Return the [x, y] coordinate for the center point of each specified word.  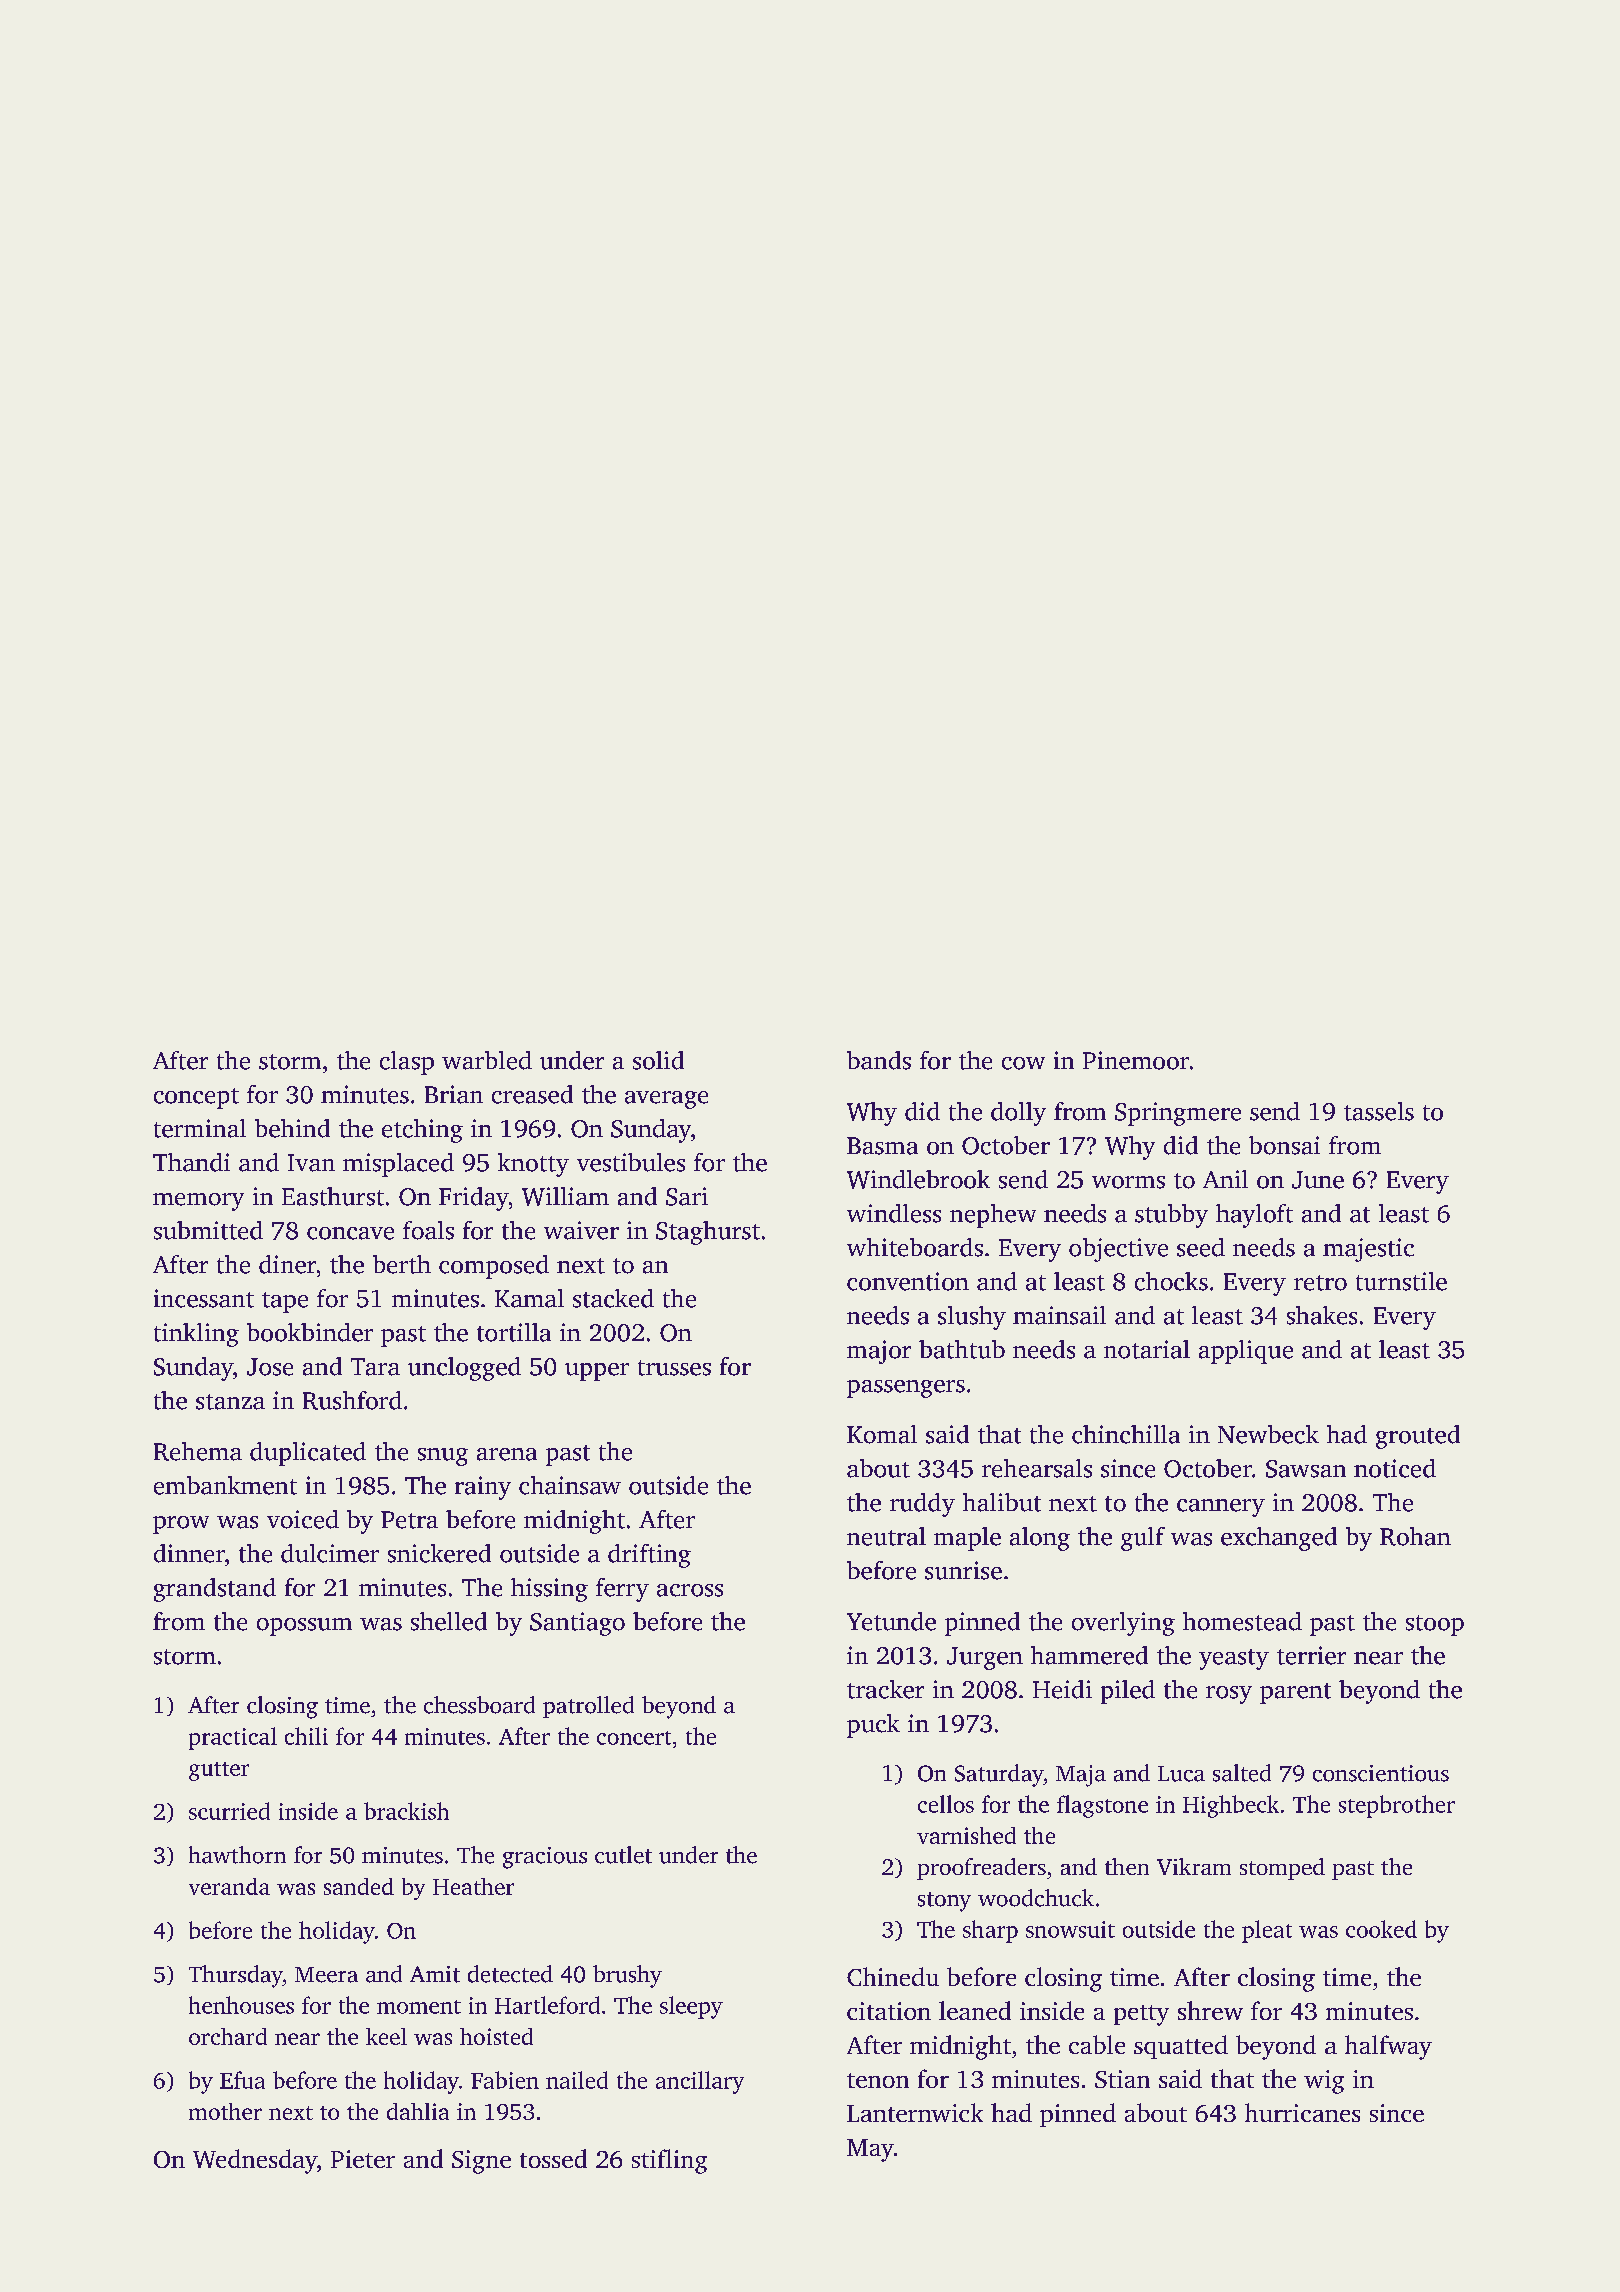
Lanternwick [915, 2112]
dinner [189, 1553]
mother [225, 2111]
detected [510, 1974]
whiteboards [915, 1247]
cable [1097, 2044]
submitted [208, 1230]
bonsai [1284, 1145]
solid [658, 1060]
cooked [1381, 1929]
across [690, 1590]
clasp [407, 1063]
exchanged [1279, 1539]
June [1318, 1180]
